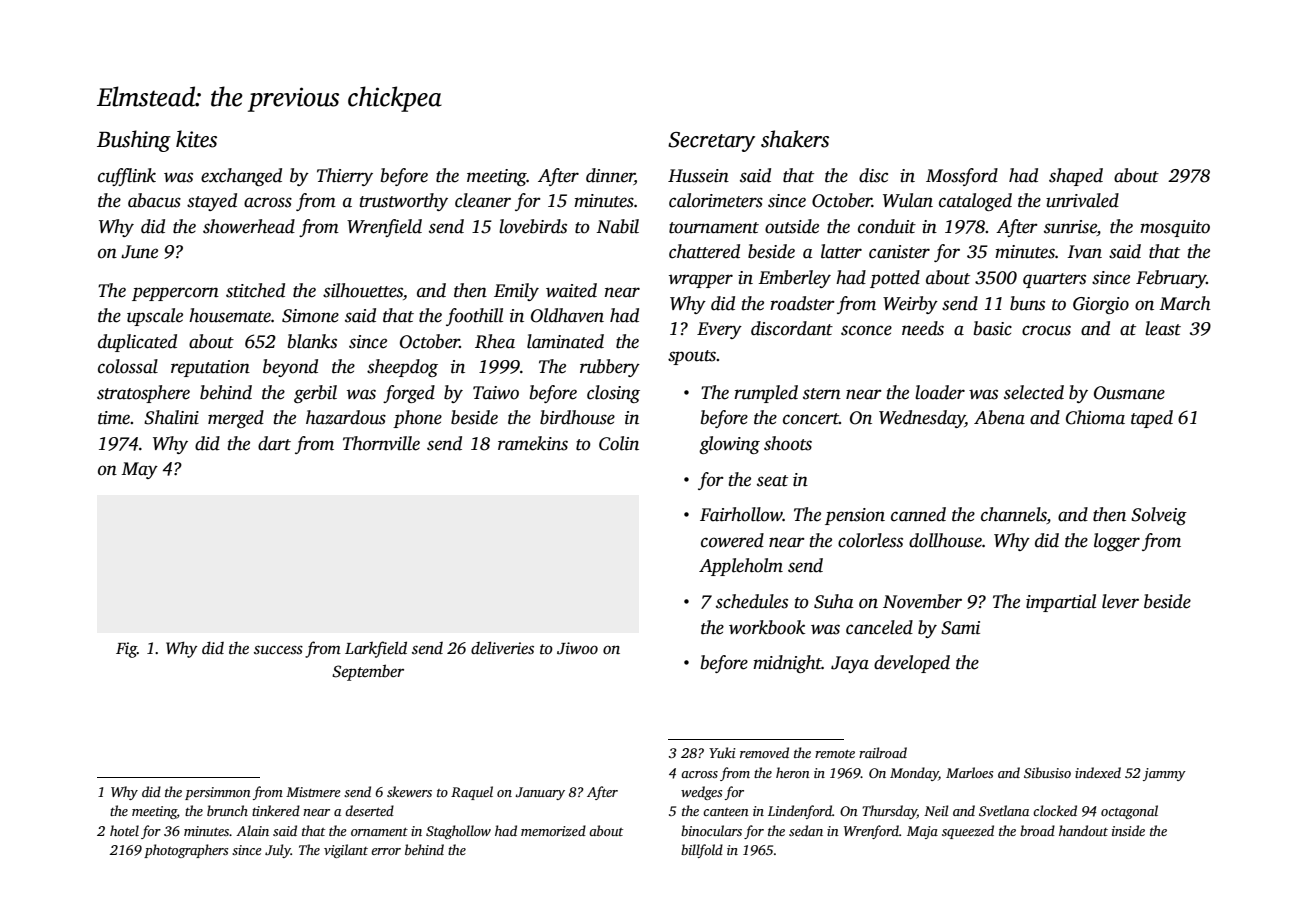 The height and width of the image is (924, 1308). I want to click on Mistmere, so click(313, 792).
